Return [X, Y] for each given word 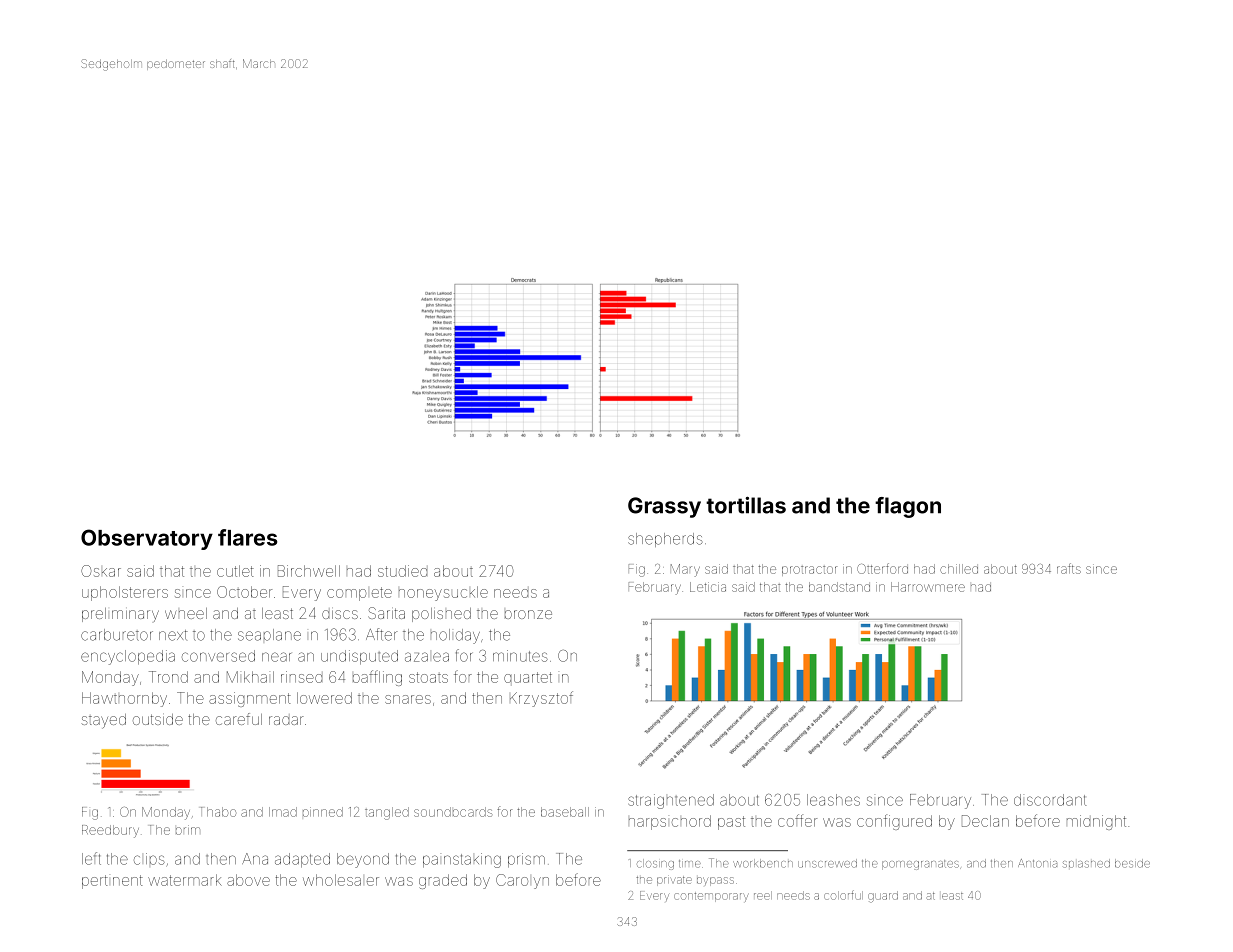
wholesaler [341, 880]
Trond [168, 677]
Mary [685, 570]
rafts [1069, 568]
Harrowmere [928, 587]
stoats [428, 677]
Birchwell [309, 571]
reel [763, 895]
